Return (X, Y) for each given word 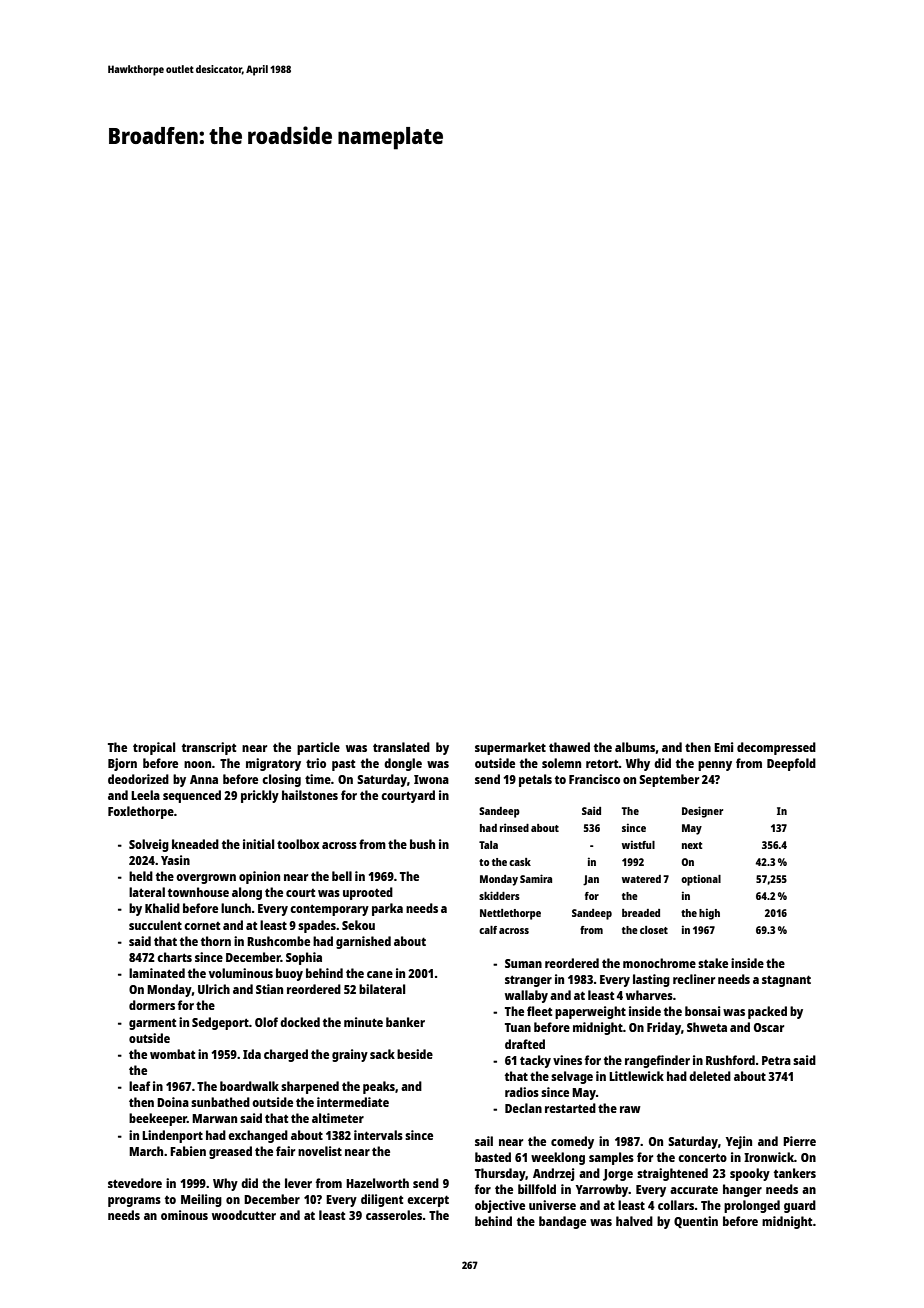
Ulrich (214, 989)
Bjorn (122, 764)
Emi (723, 747)
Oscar (769, 1027)
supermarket (510, 748)
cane (380, 974)
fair (285, 1151)
